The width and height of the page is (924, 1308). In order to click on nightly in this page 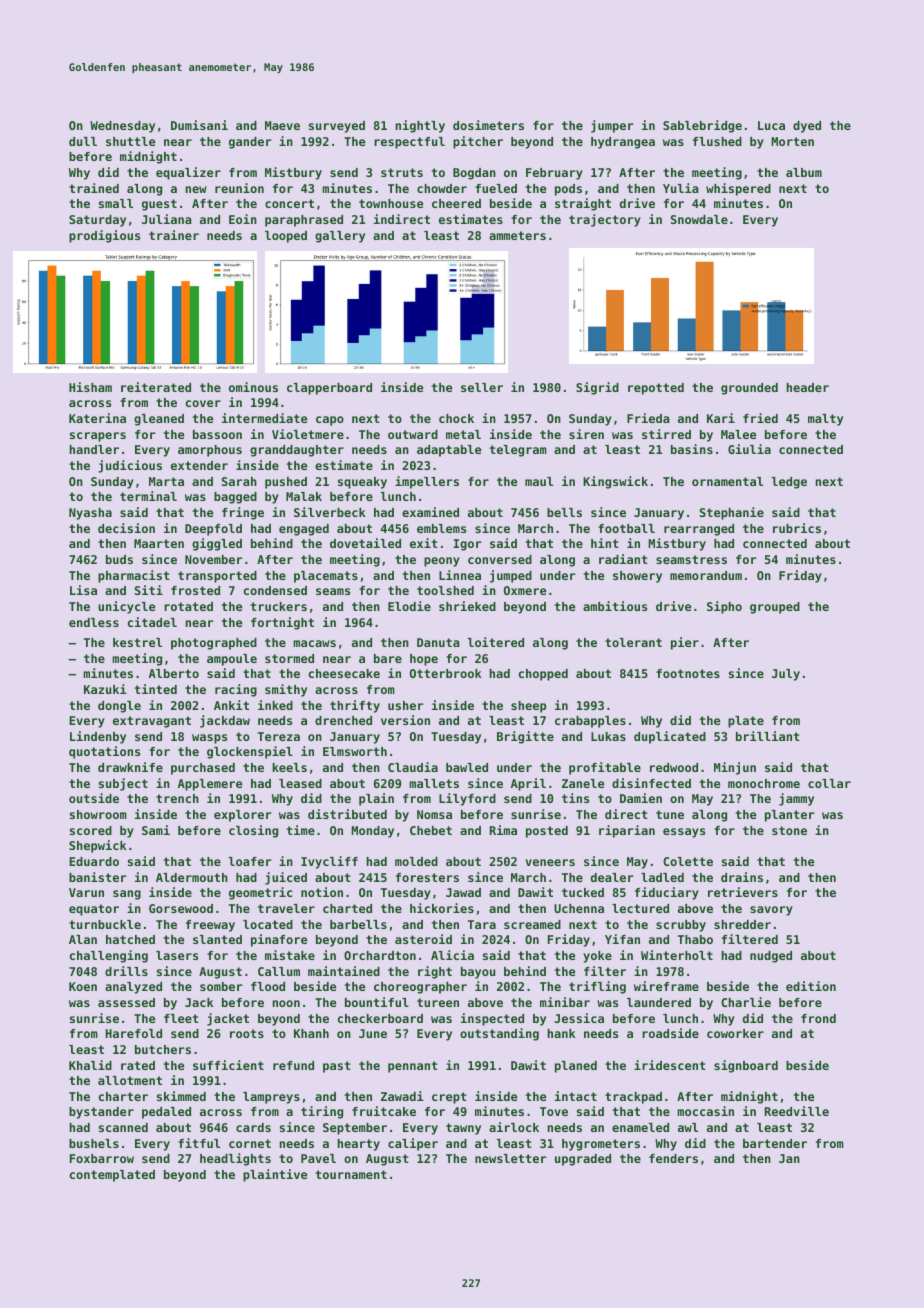, I will do `click(420, 126)`.
